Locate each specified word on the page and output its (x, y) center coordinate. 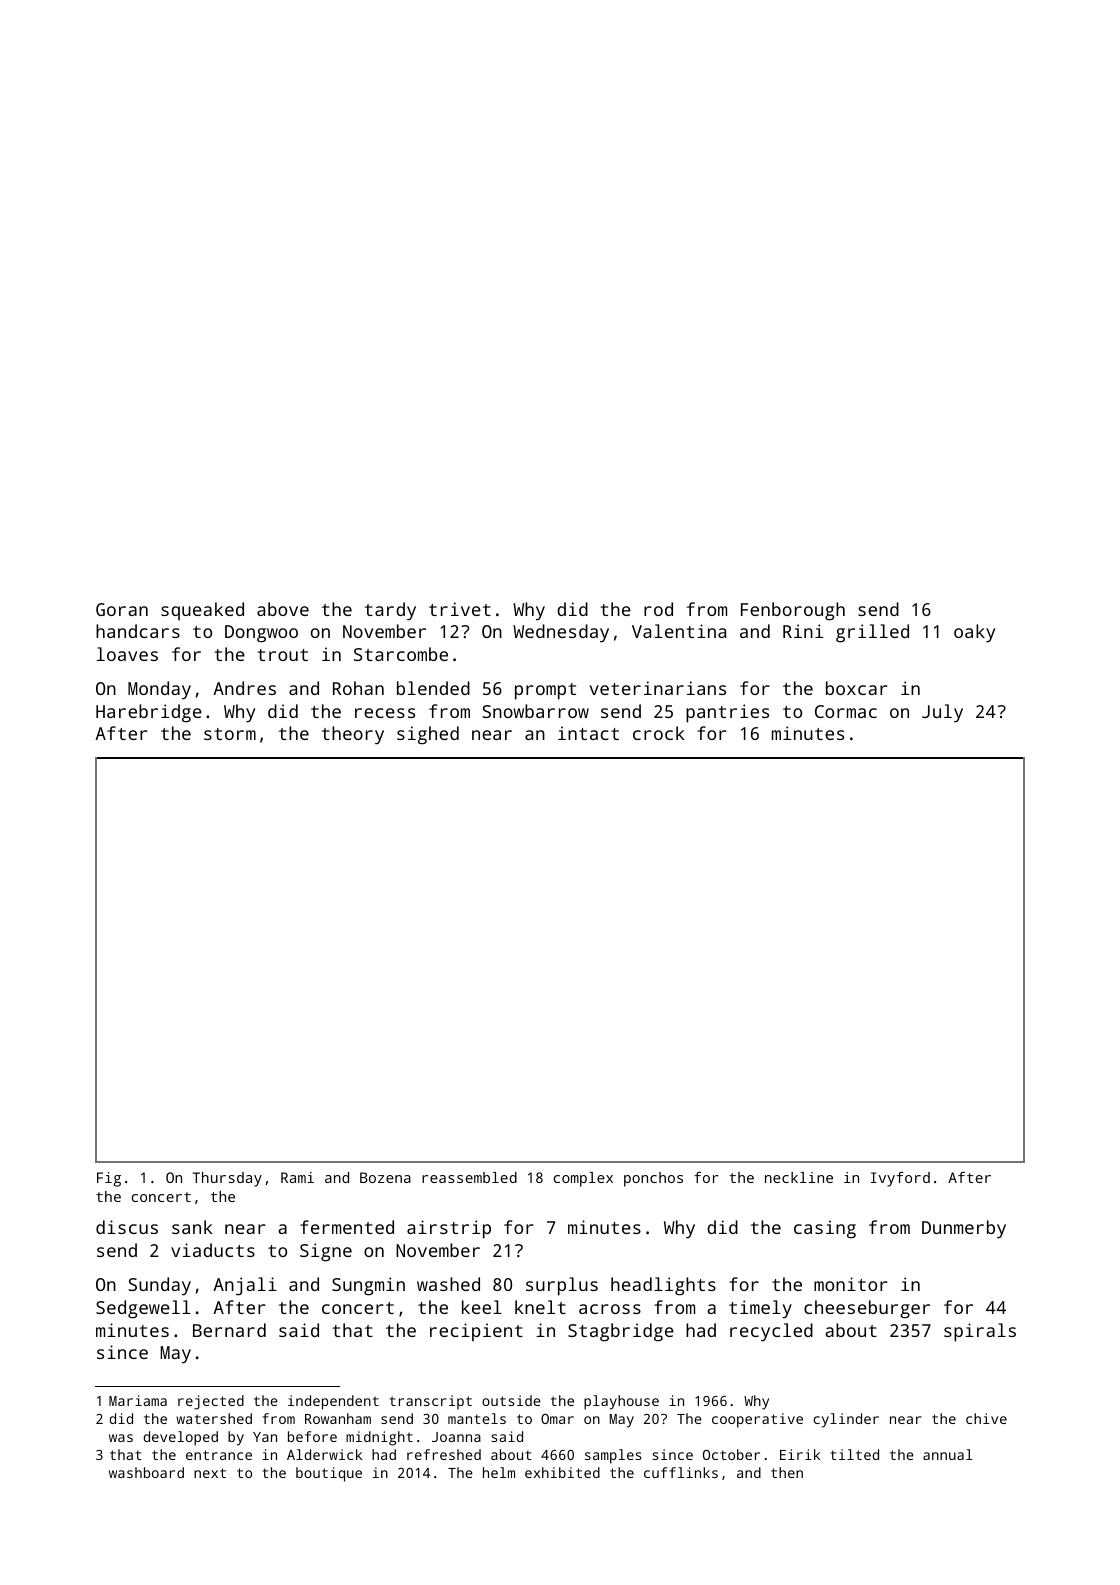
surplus (562, 1286)
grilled (872, 633)
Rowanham (338, 1418)
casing (825, 1229)
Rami (297, 1177)
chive (986, 1418)
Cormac (846, 711)
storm (230, 734)
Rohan (358, 688)
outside (511, 1400)
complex (583, 1179)
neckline (799, 1177)
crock (658, 733)
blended (433, 688)
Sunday (159, 1286)
